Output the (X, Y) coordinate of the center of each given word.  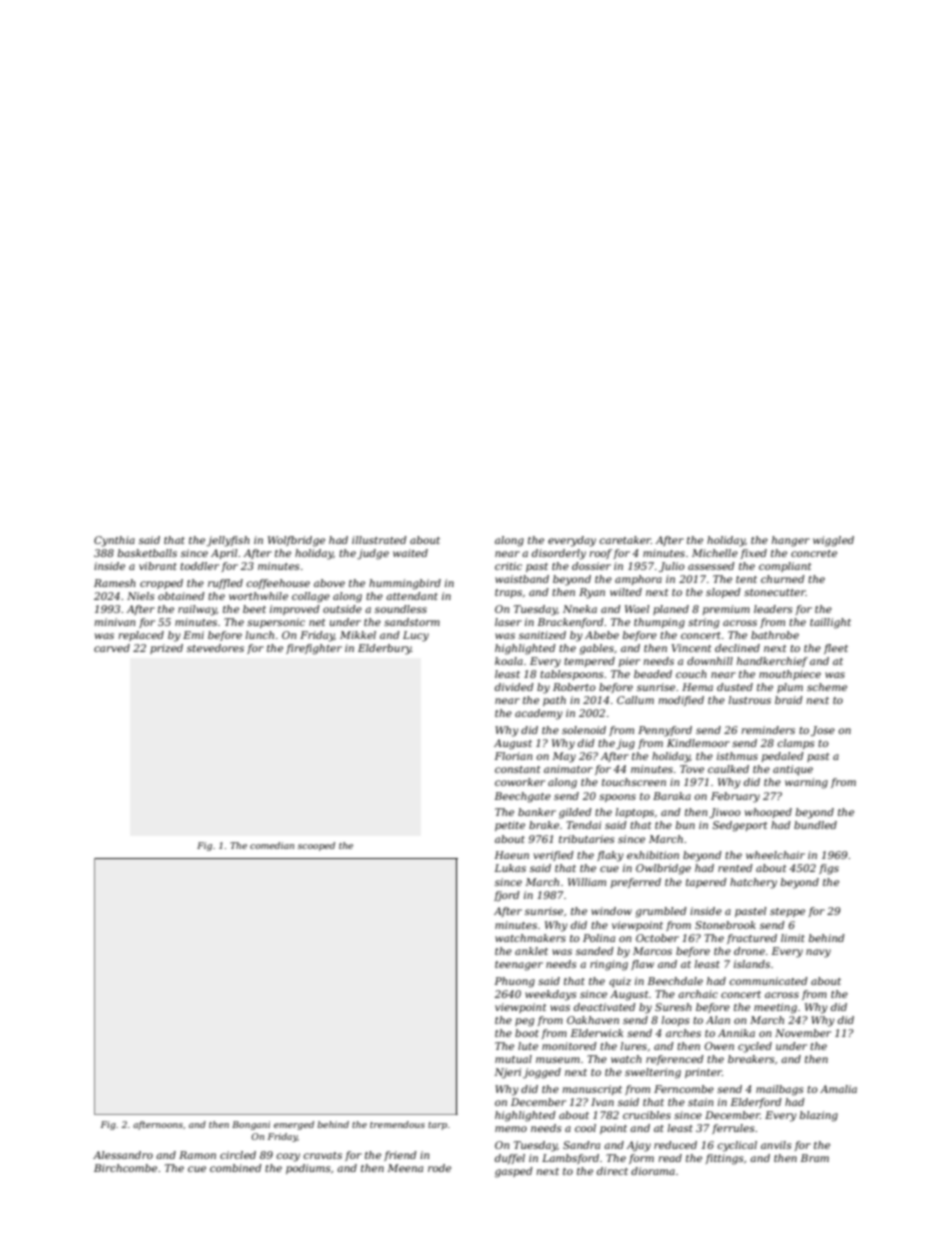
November (803, 1033)
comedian (272, 845)
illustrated (379, 540)
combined (236, 1168)
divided (514, 687)
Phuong (514, 982)
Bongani (251, 1125)
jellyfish (228, 541)
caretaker (625, 540)
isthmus (737, 756)
